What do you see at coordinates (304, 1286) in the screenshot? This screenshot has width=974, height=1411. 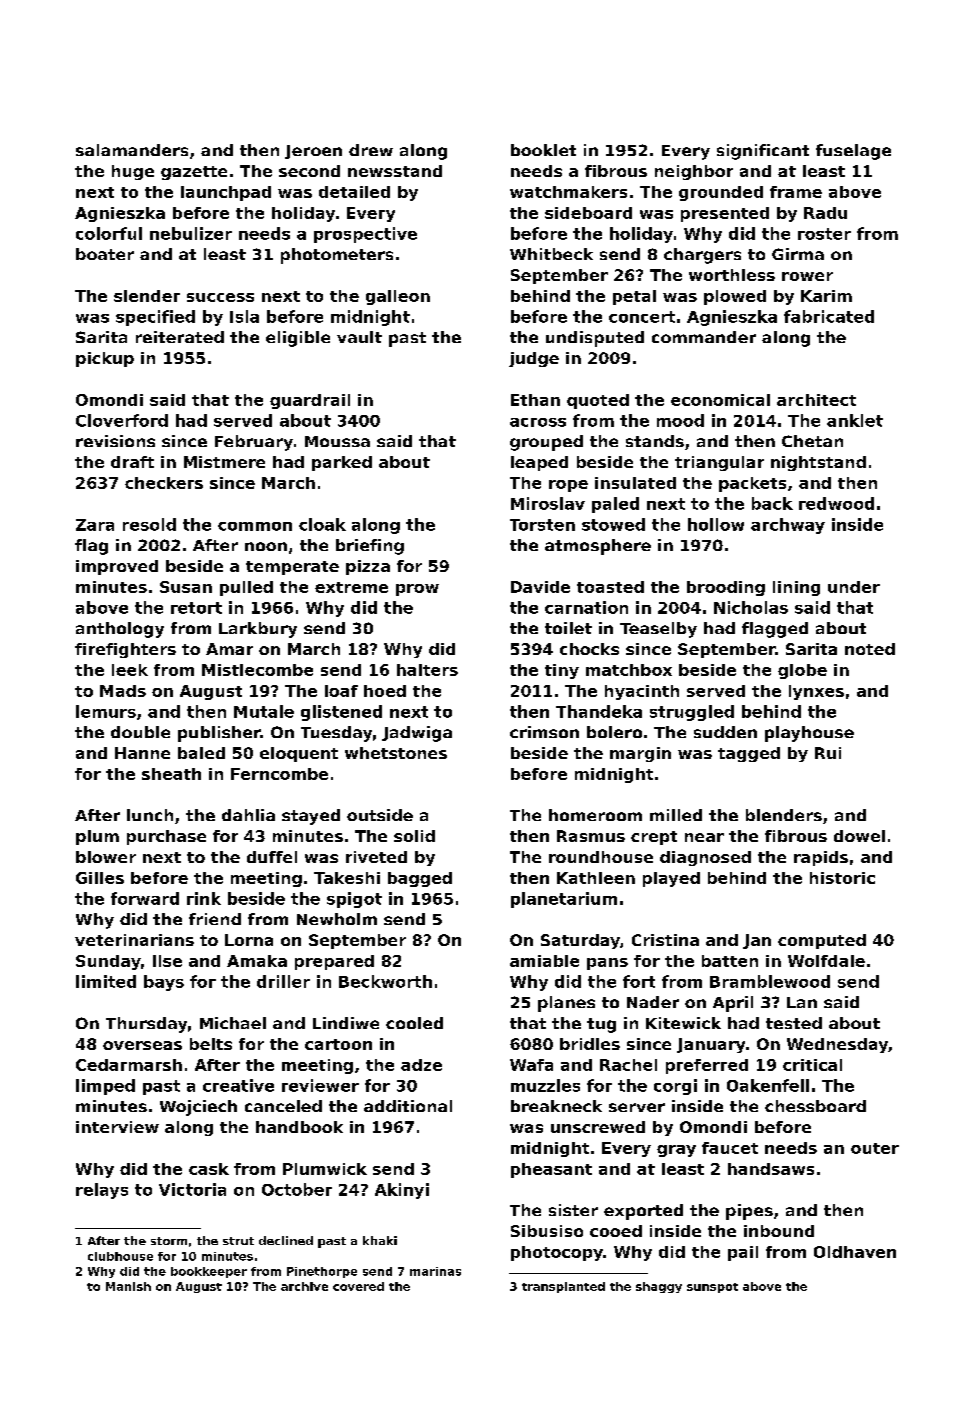 I see `archive` at bounding box center [304, 1286].
